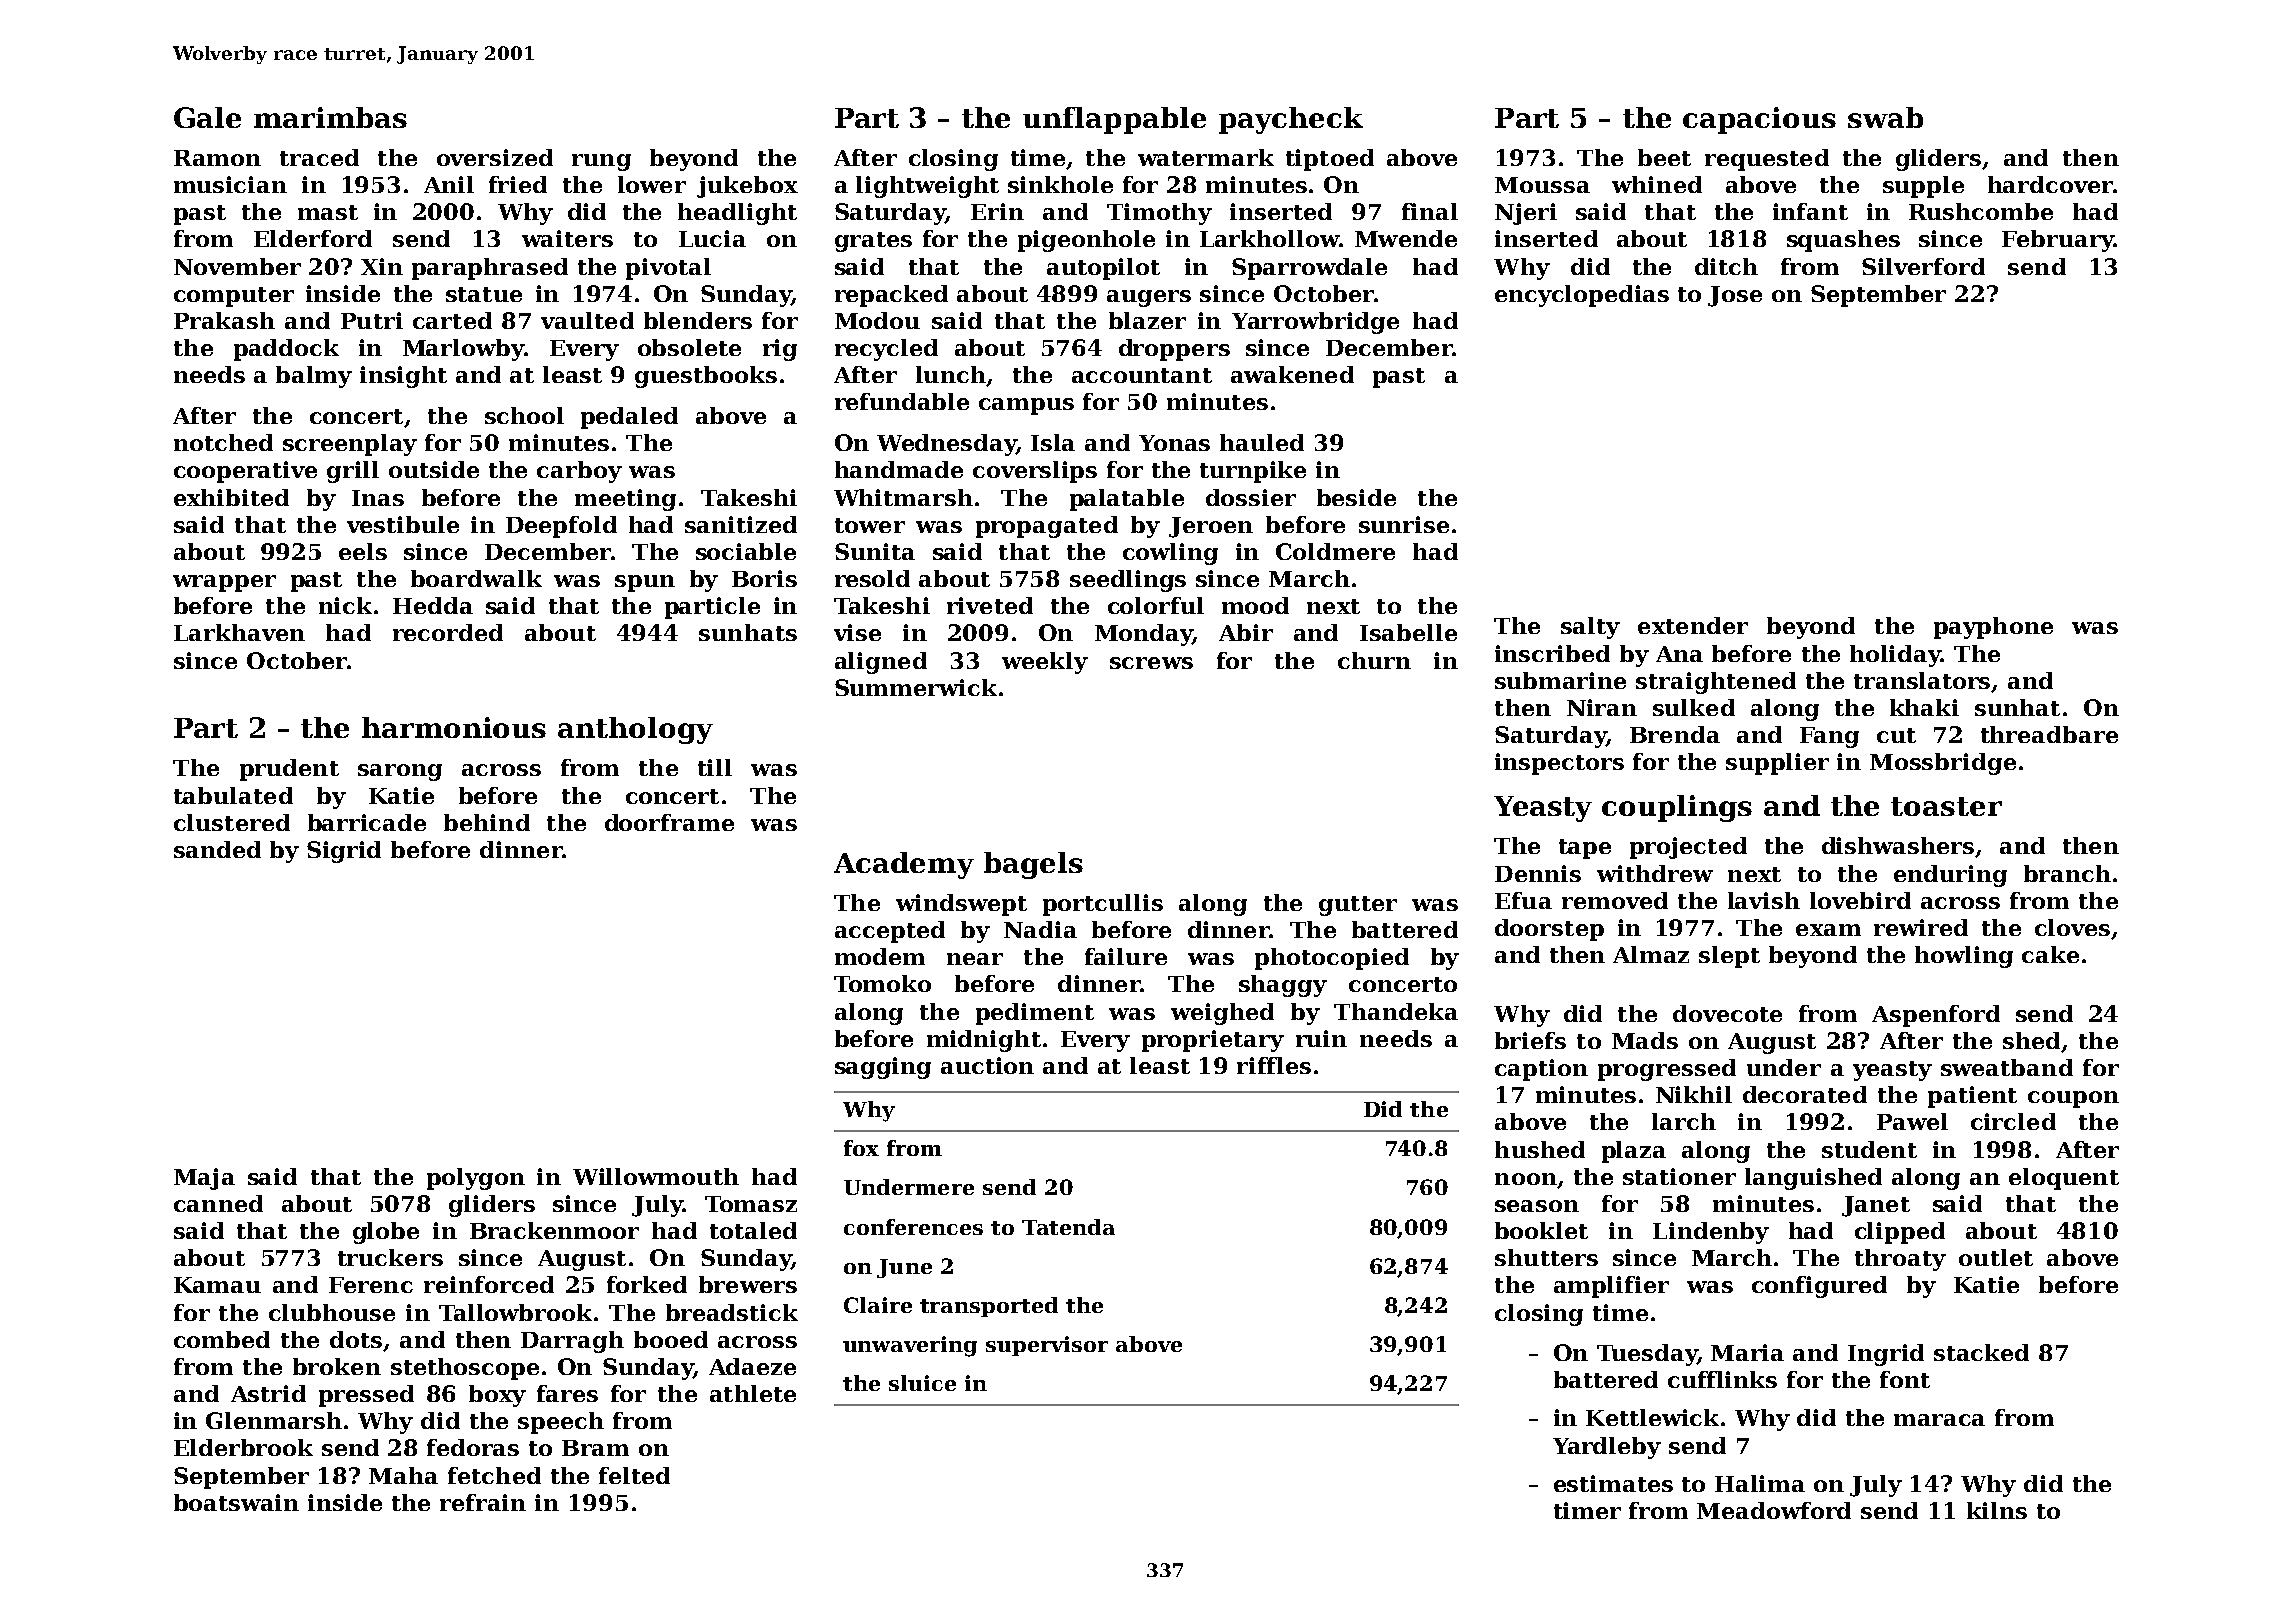  I want to click on Meadowford, so click(1774, 1510).
